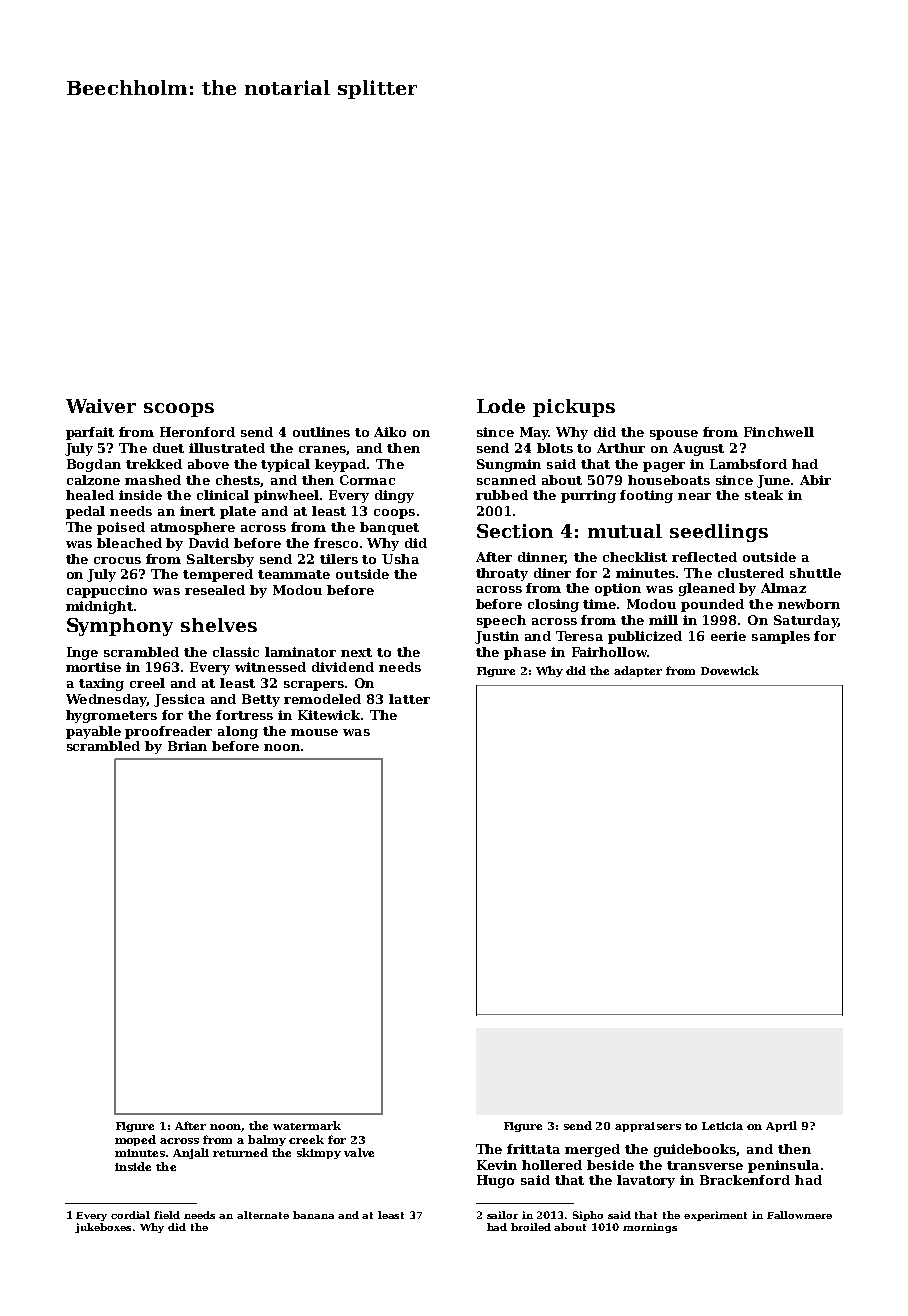 This image has width=908, height=1316. Describe the element at coordinates (645, 637) in the image. I see `publicized` at that location.
